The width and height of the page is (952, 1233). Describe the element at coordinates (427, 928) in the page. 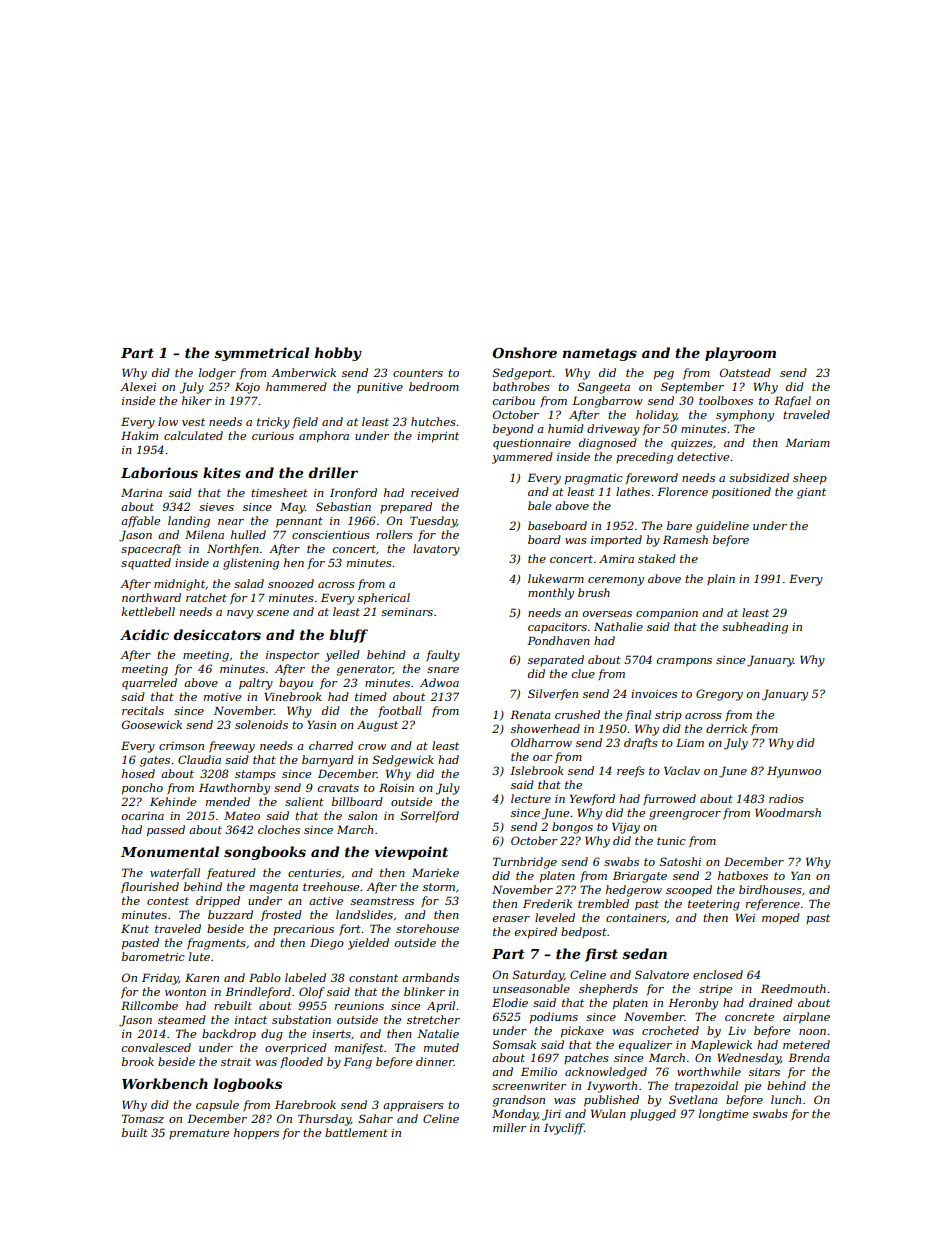

I see `storehouse` at that location.
